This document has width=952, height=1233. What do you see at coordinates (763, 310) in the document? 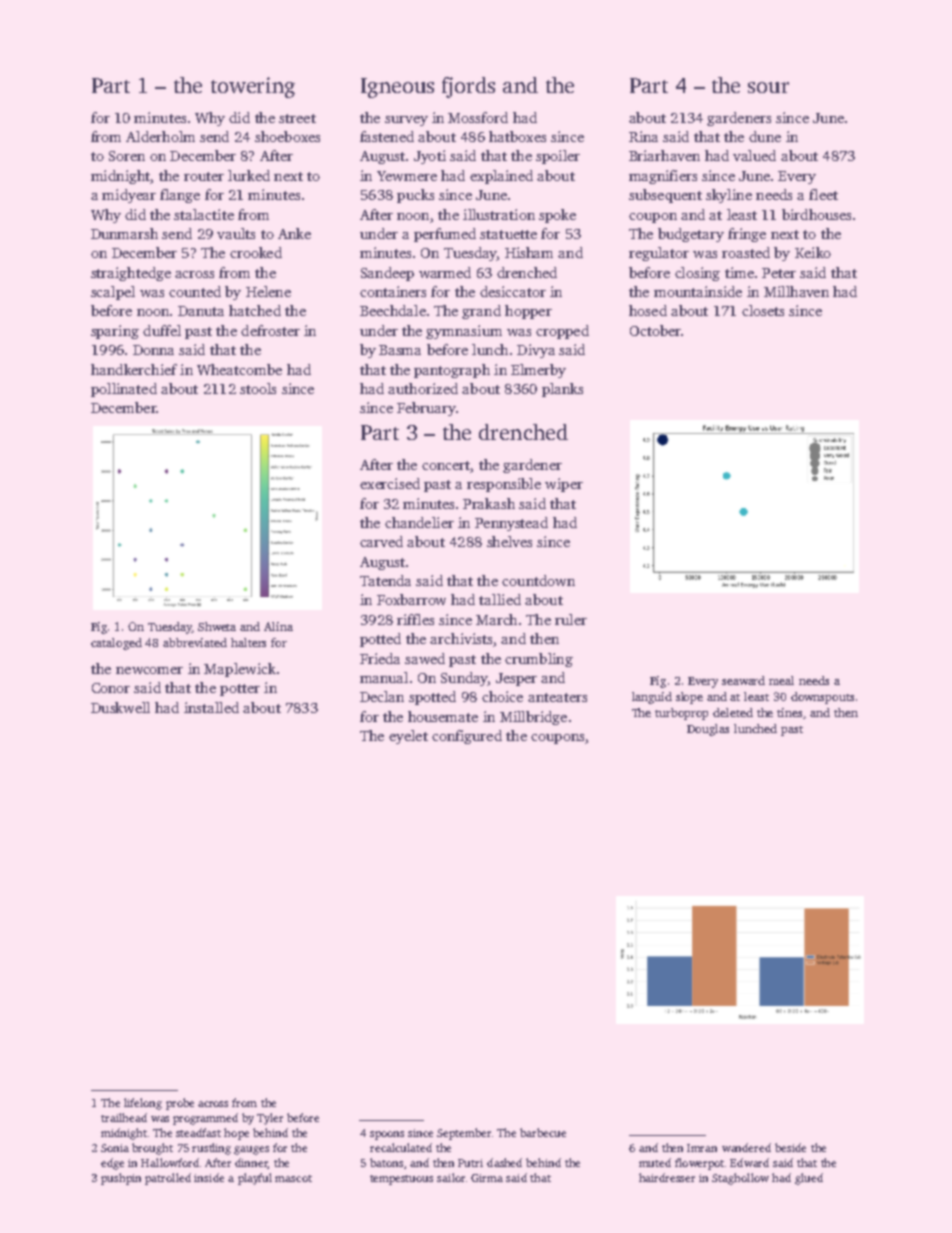
I see `closets` at bounding box center [763, 310].
